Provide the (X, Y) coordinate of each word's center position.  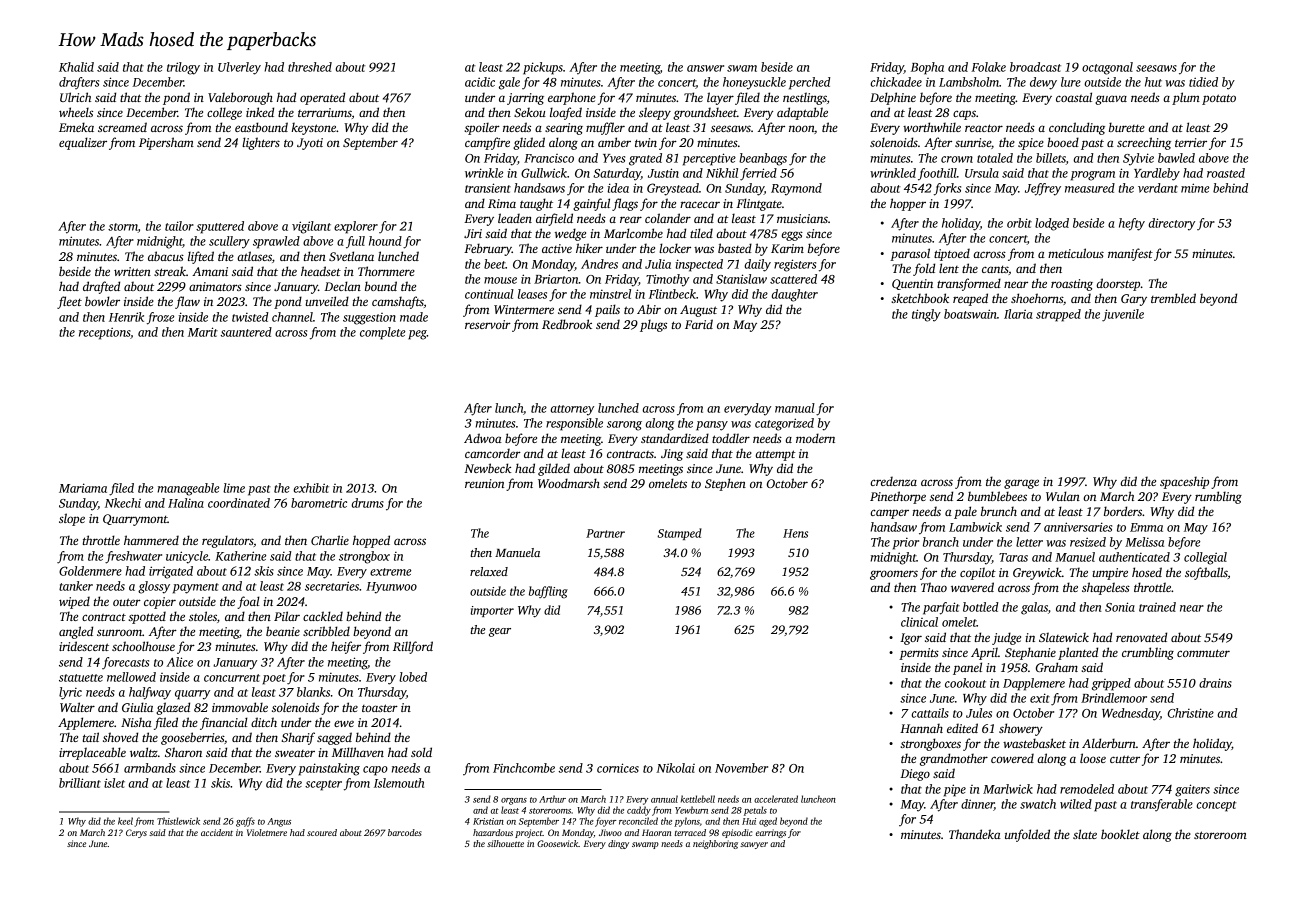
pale (965, 512)
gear (500, 632)
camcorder (493, 453)
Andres (599, 264)
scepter (323, 785)
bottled (980, 607)
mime (1195, 188)
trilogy (183, 68)
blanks (313, 692)
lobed (413, 677)
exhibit (311, 488)
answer (705, 68)
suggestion (369, 319)
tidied (1203, 82)
